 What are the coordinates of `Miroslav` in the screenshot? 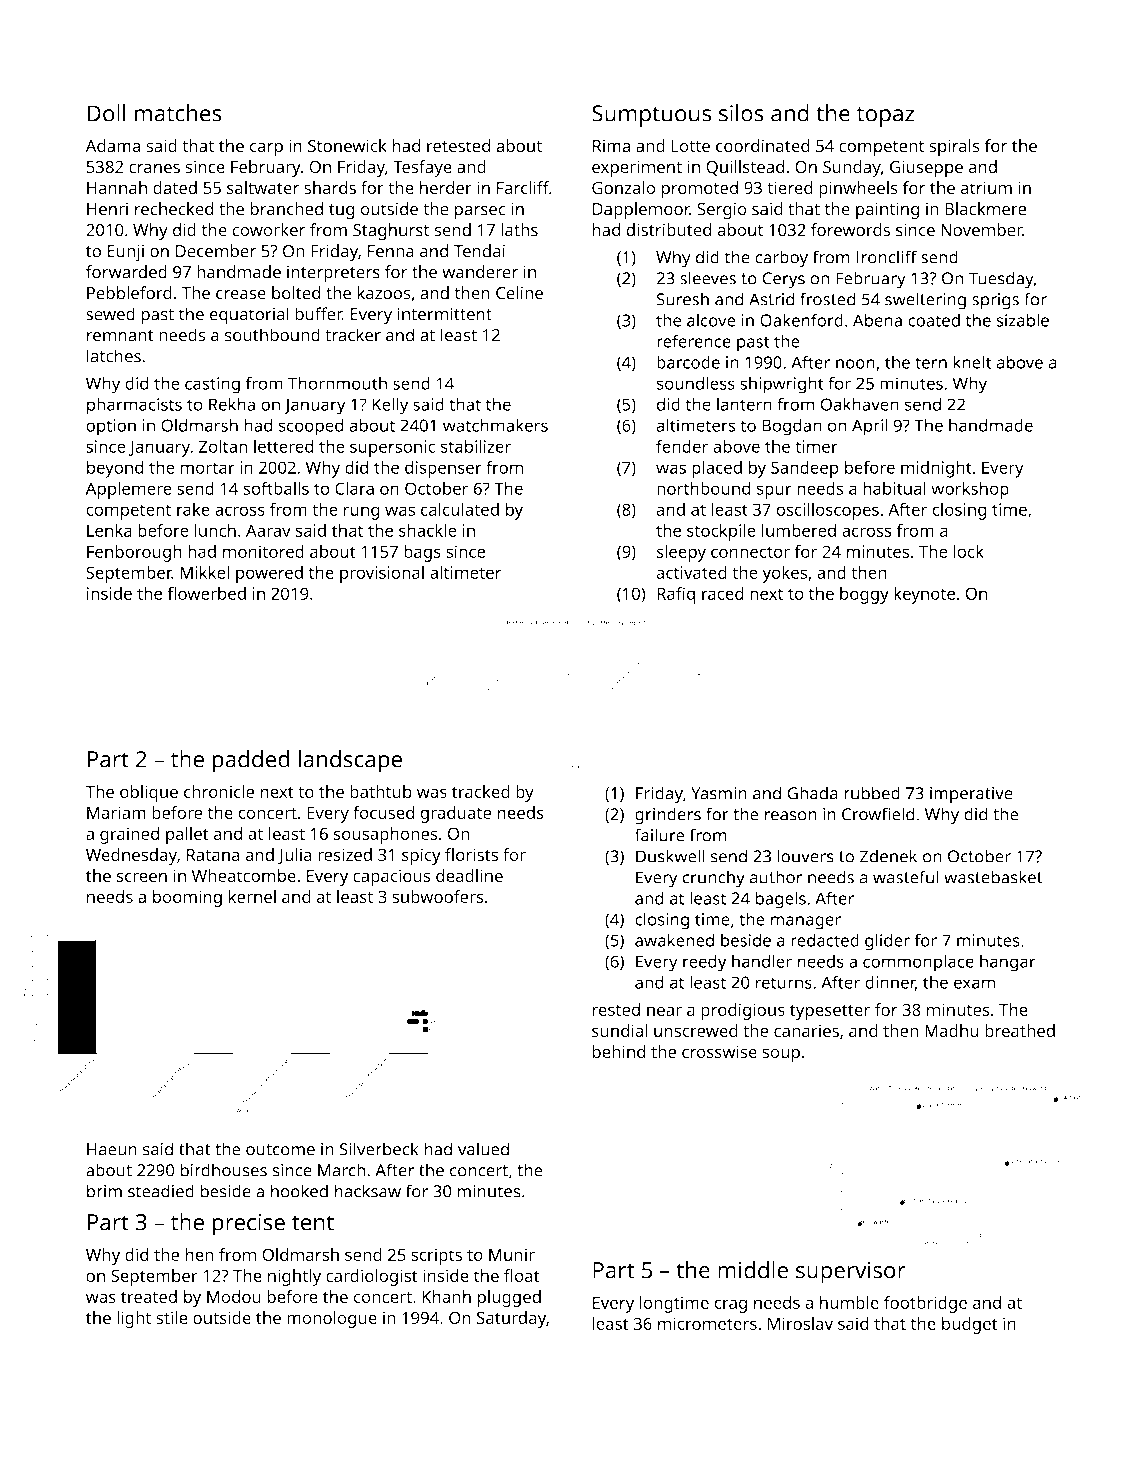 It's located at (800, 1323).
